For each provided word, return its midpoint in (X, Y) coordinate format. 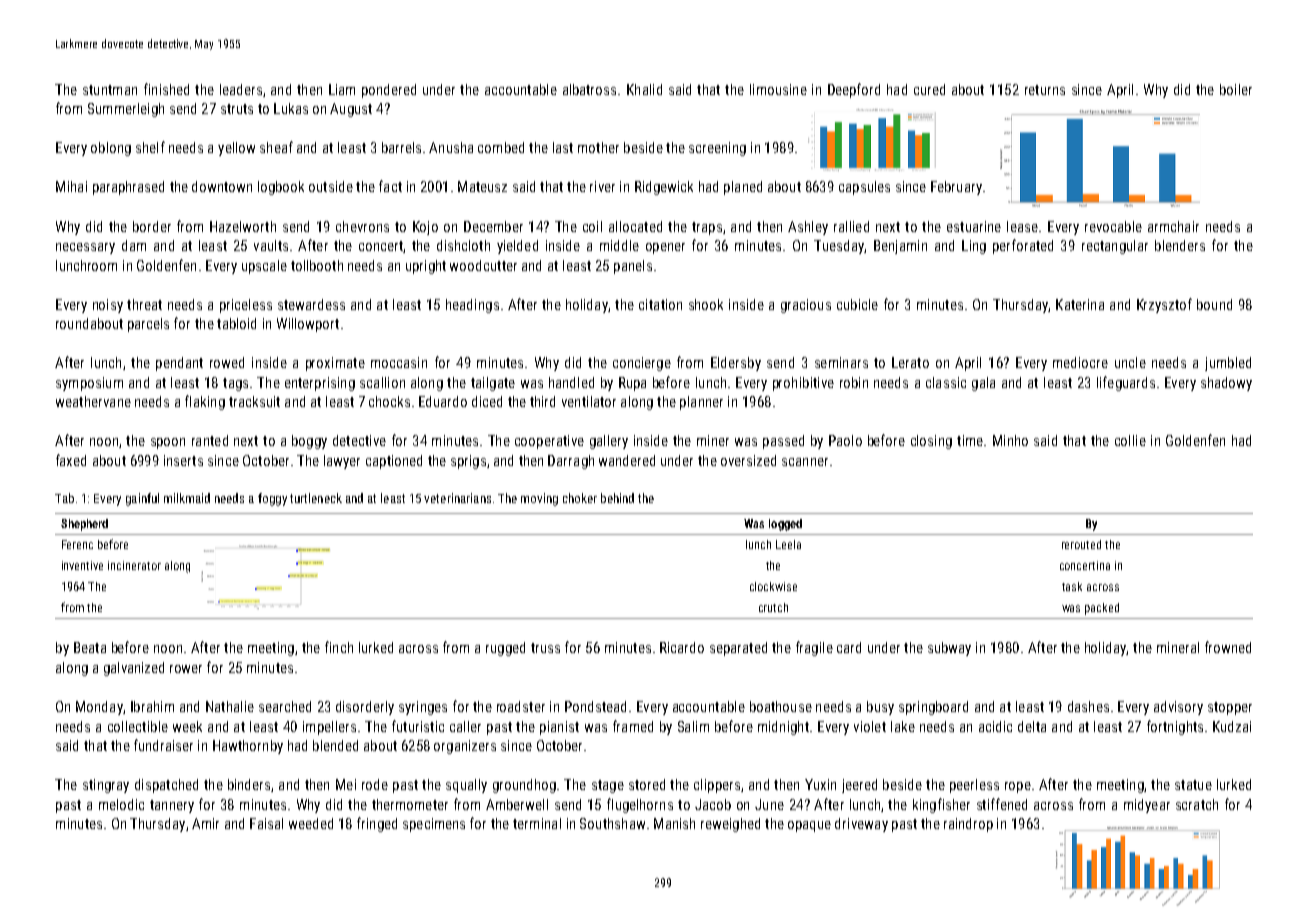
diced (487, 401)
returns (1045, 90)
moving (539, 499)
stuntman (110, 90)
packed (1102, 609)
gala (983, 384)
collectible (138, 726)
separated (738, 649)
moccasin (399, 362)
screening (717, 149)
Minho (1010, 440)
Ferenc (77, 544)
